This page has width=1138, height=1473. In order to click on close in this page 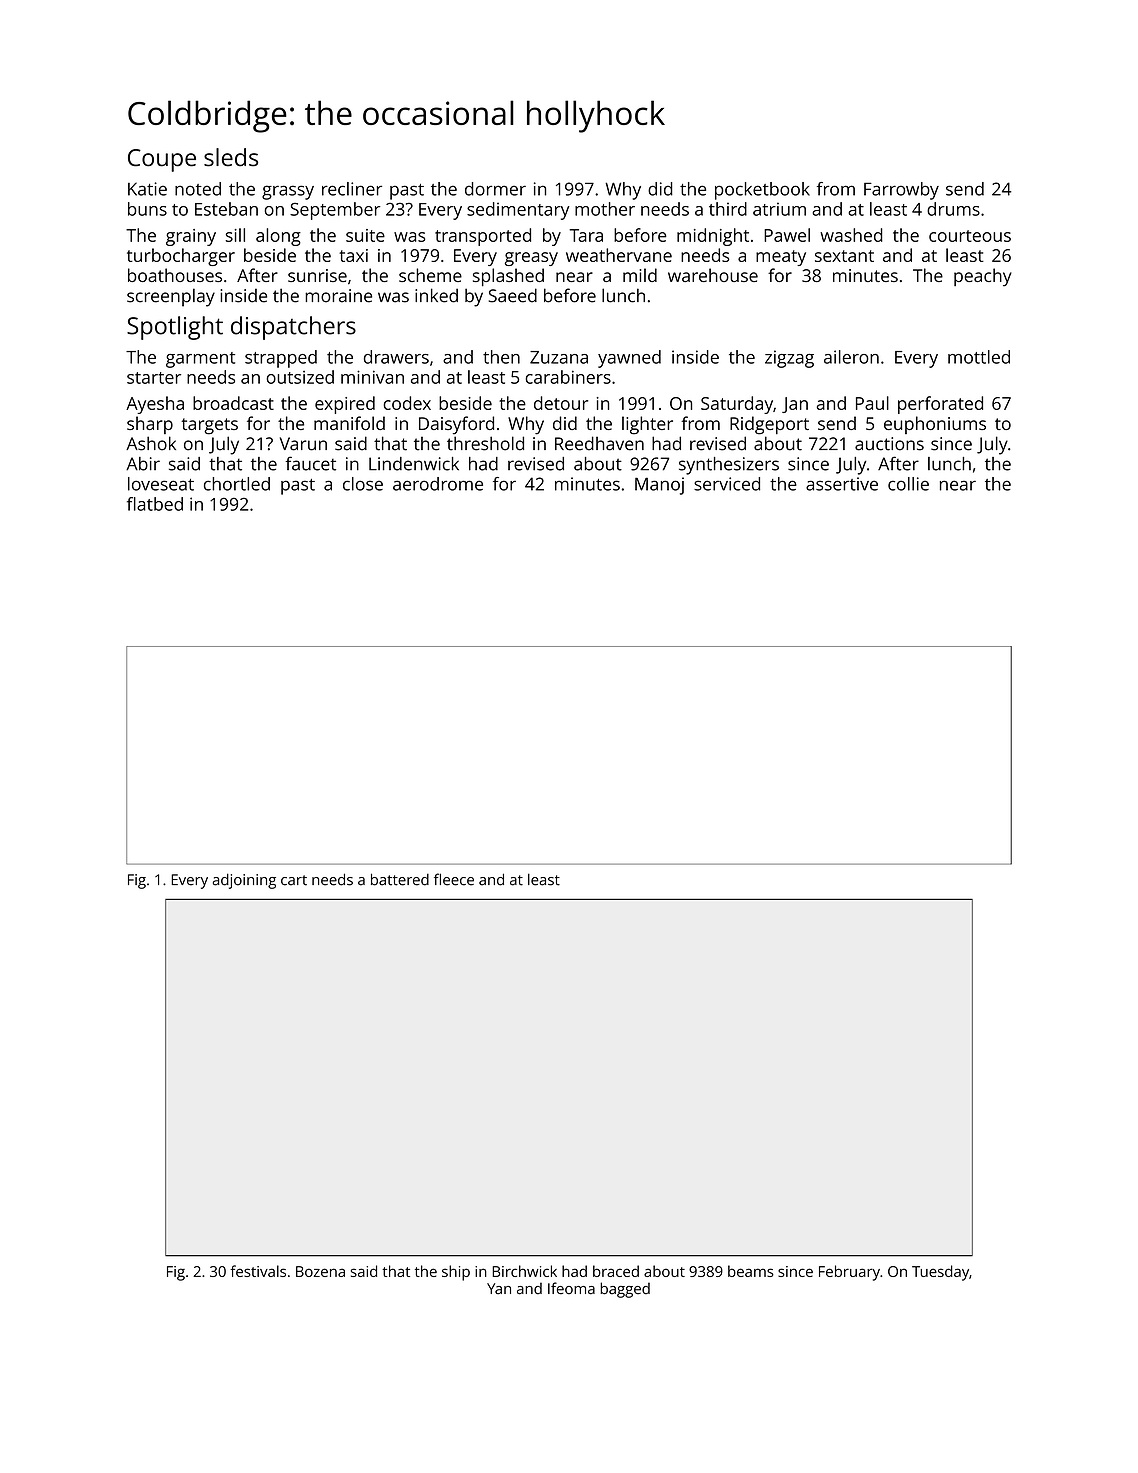, I will do `click(363, 484)`.
